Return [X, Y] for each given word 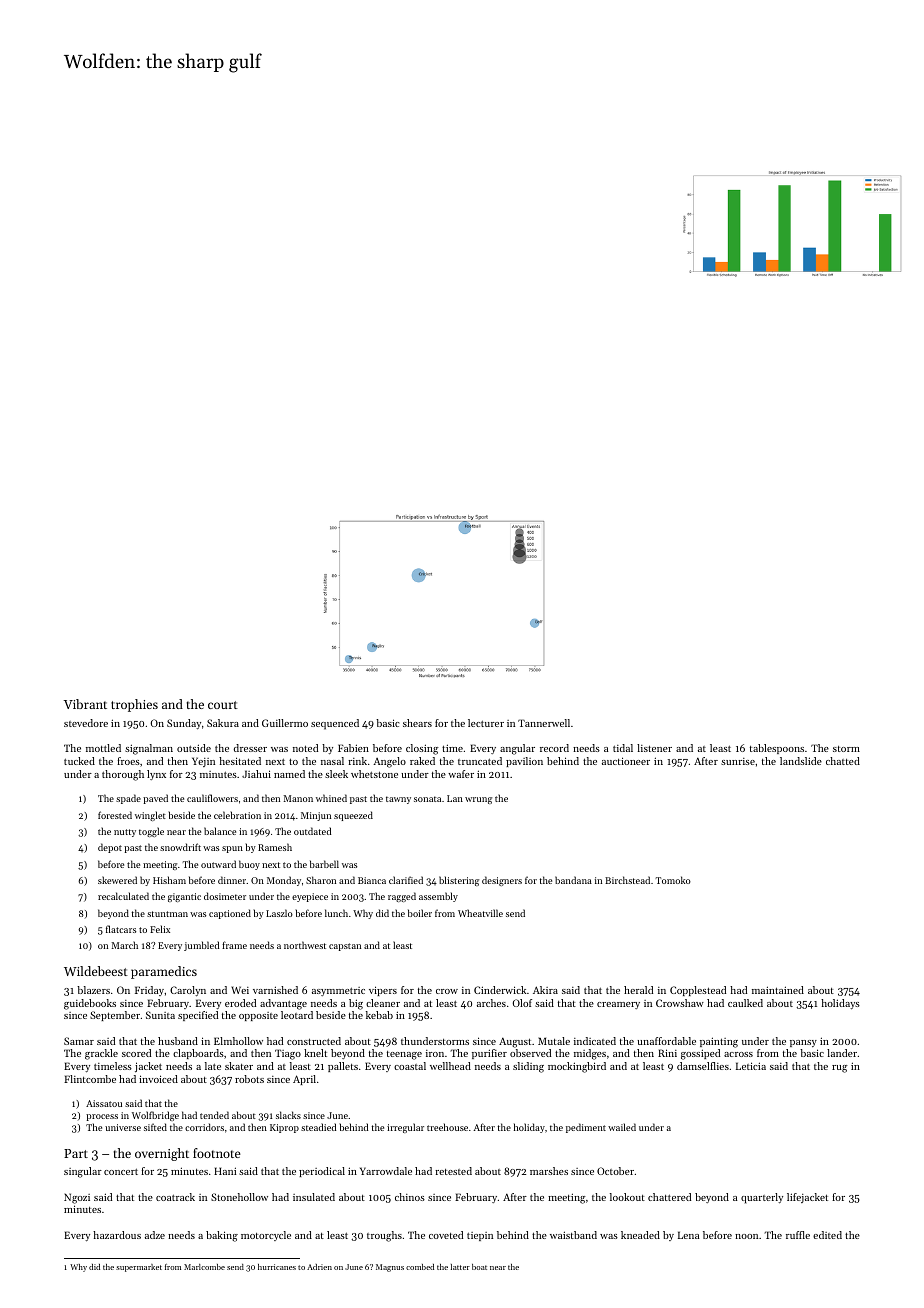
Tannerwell [544, 723]
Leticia [751, 1066]
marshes [549, 1171]
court [223, 705]
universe [123, 1127]
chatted [843, 761]
